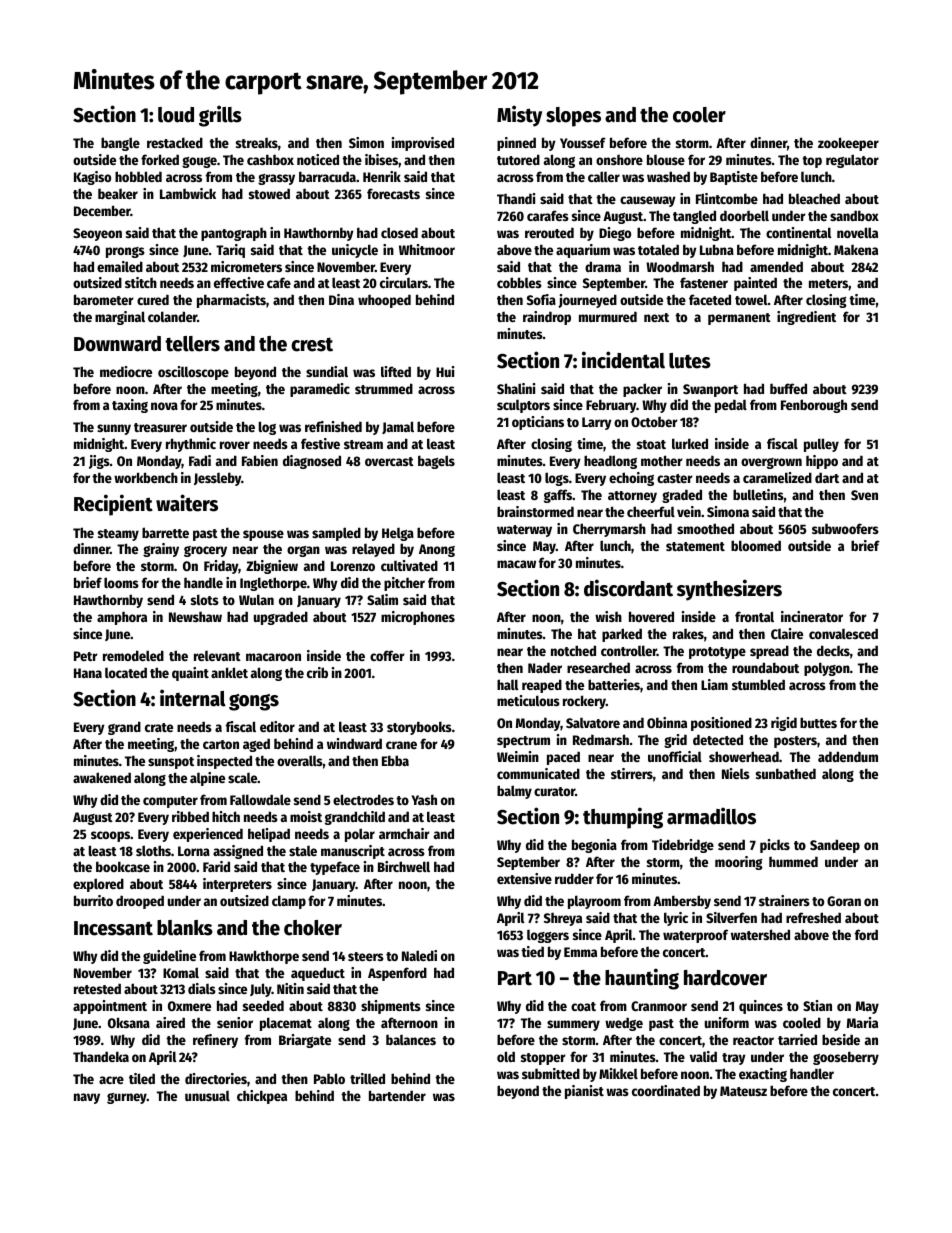  I want to click on sculptors, so click(523, 406).
